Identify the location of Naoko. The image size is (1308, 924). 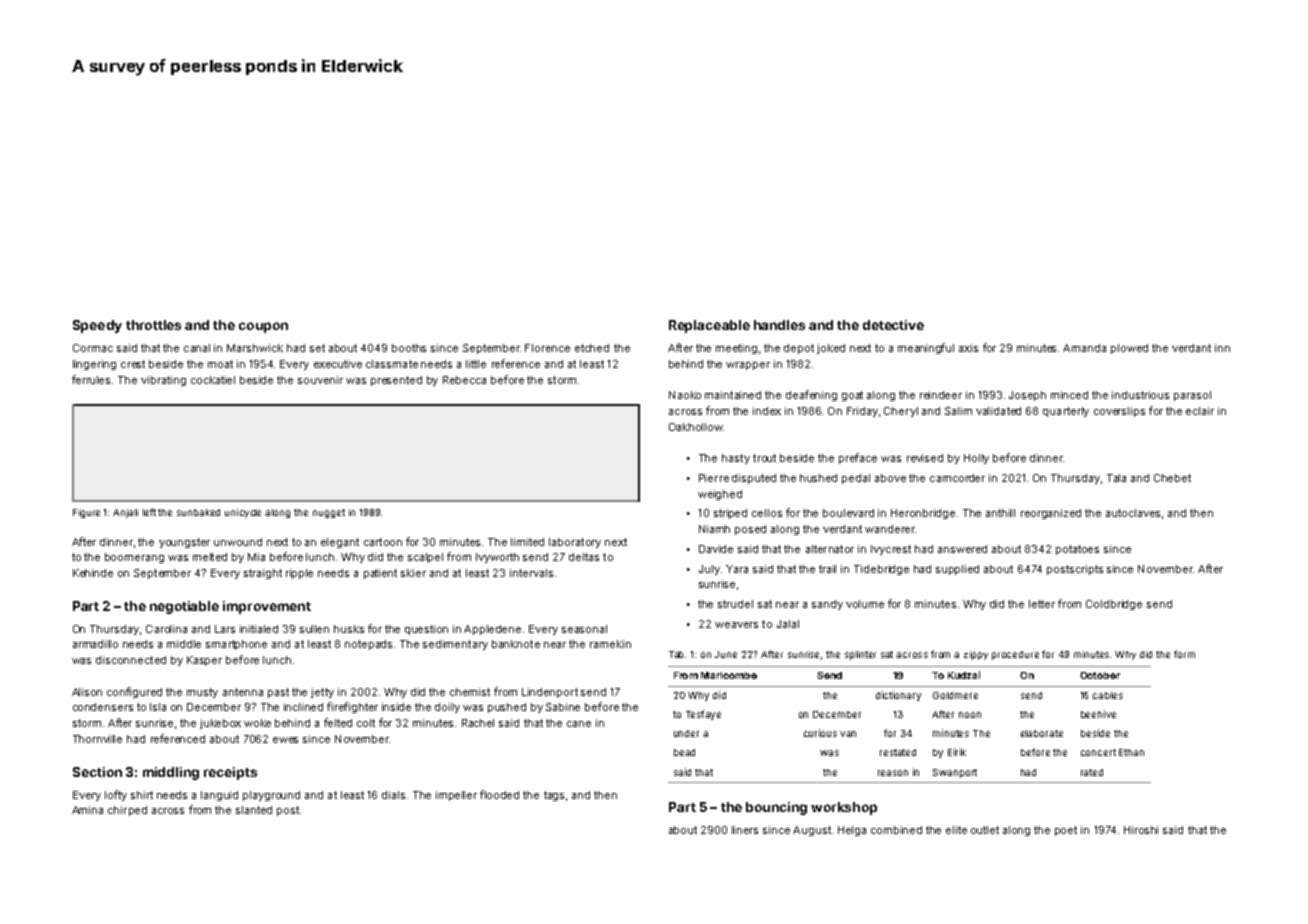
(685, 395).
